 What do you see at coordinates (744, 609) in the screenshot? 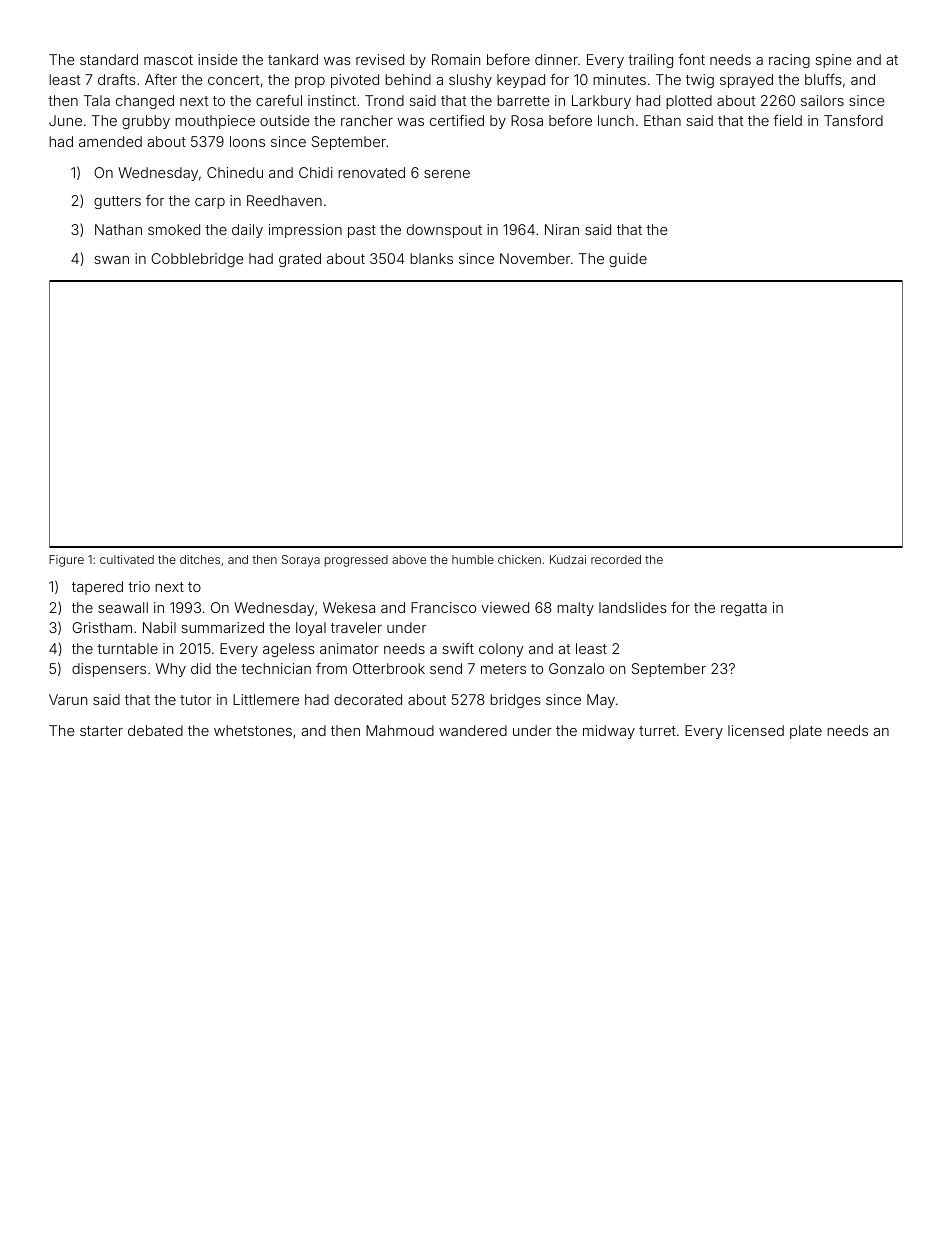
I see `regatta` at bounding box center [744, 609].
